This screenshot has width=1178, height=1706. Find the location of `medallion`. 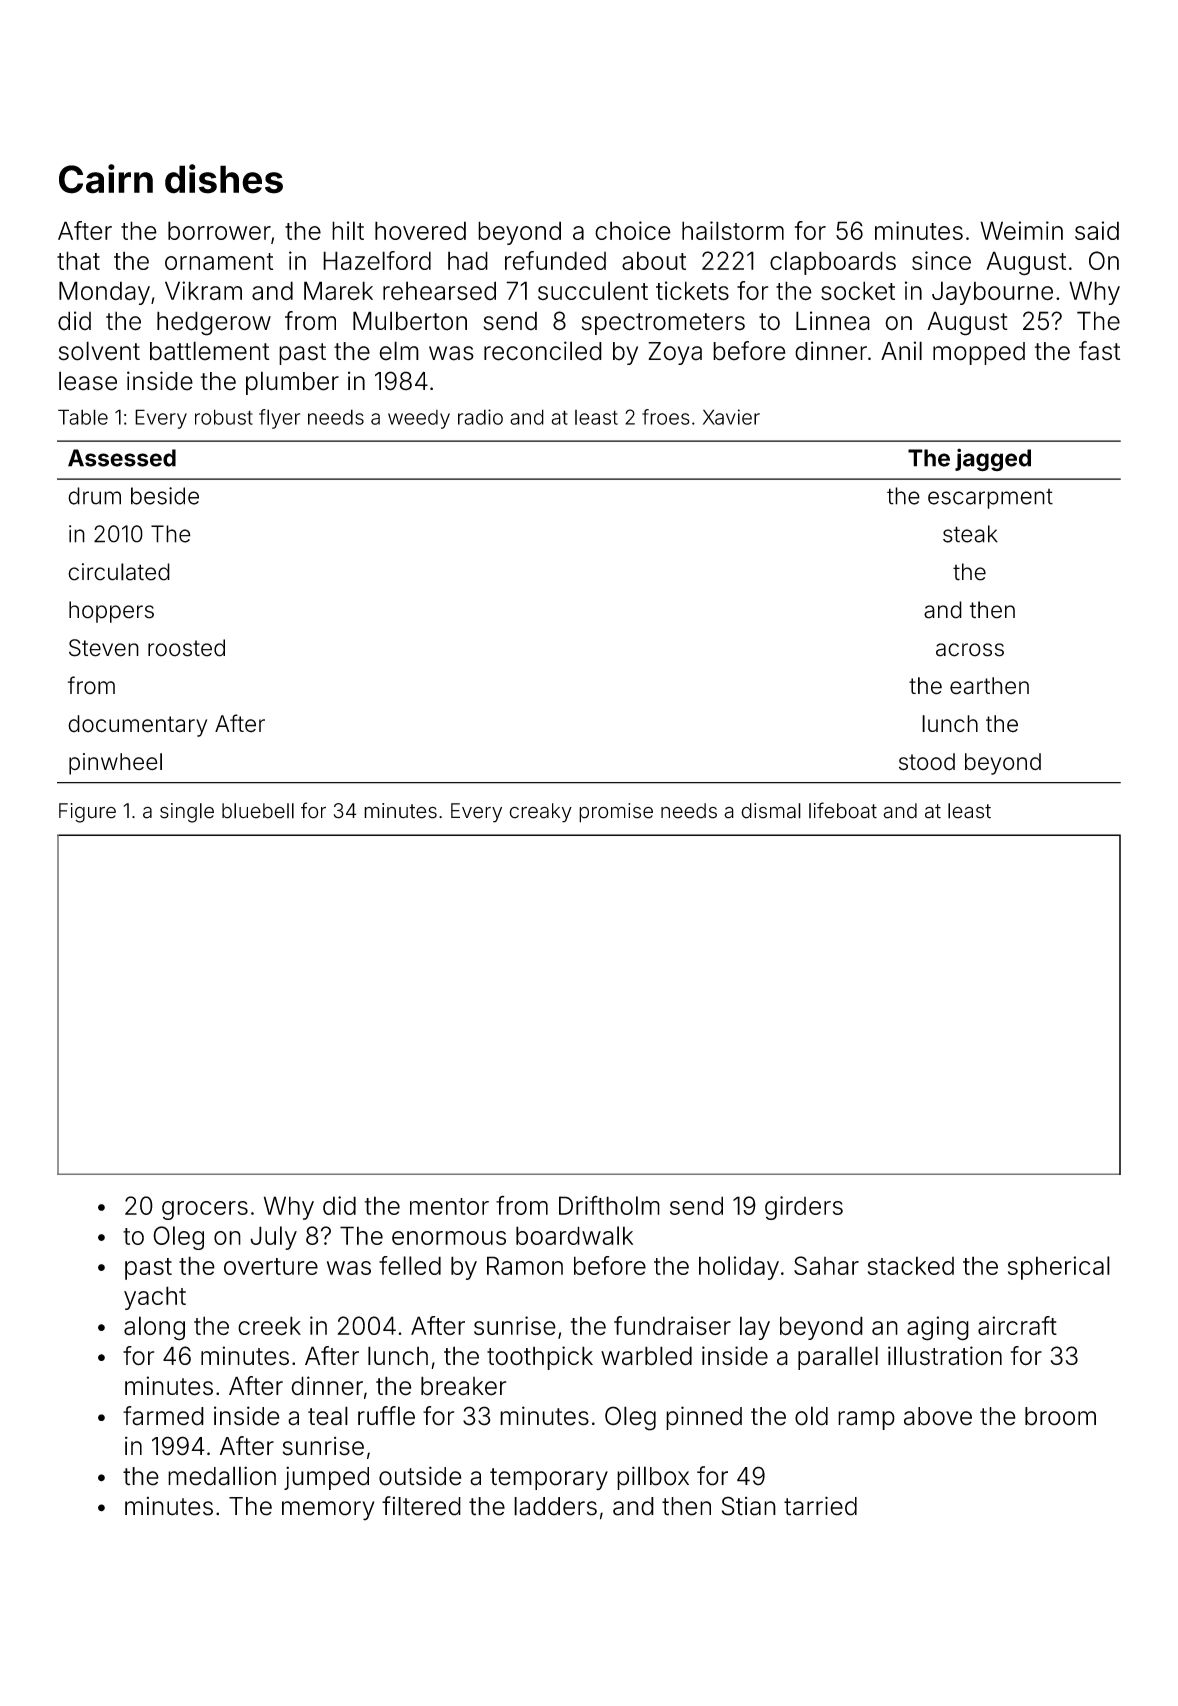

medallion is located at coordinates (222, 1476).
